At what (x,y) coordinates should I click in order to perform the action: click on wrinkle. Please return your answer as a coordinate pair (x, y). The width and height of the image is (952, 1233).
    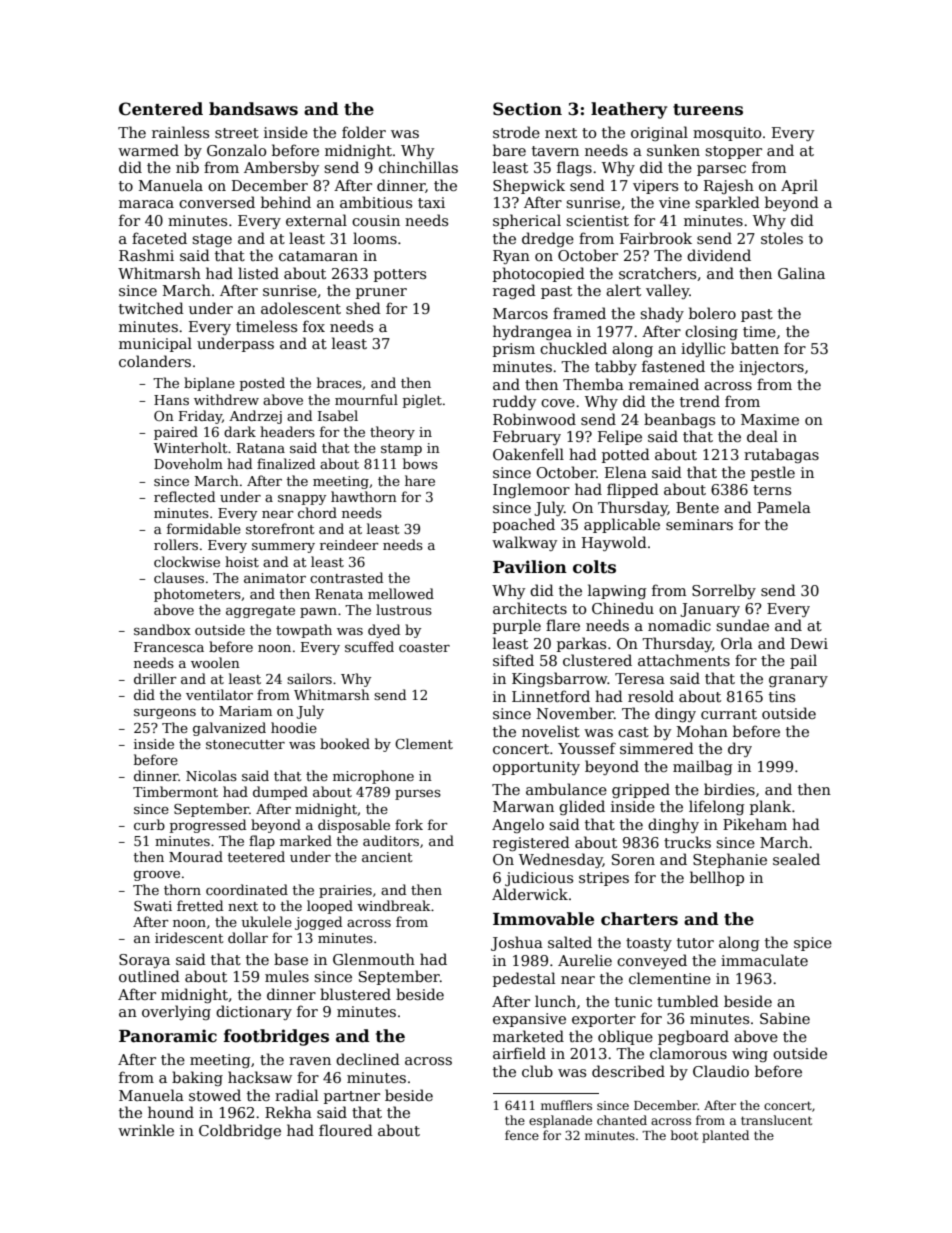
    Looking at the image, I should click on (146, 1130).
